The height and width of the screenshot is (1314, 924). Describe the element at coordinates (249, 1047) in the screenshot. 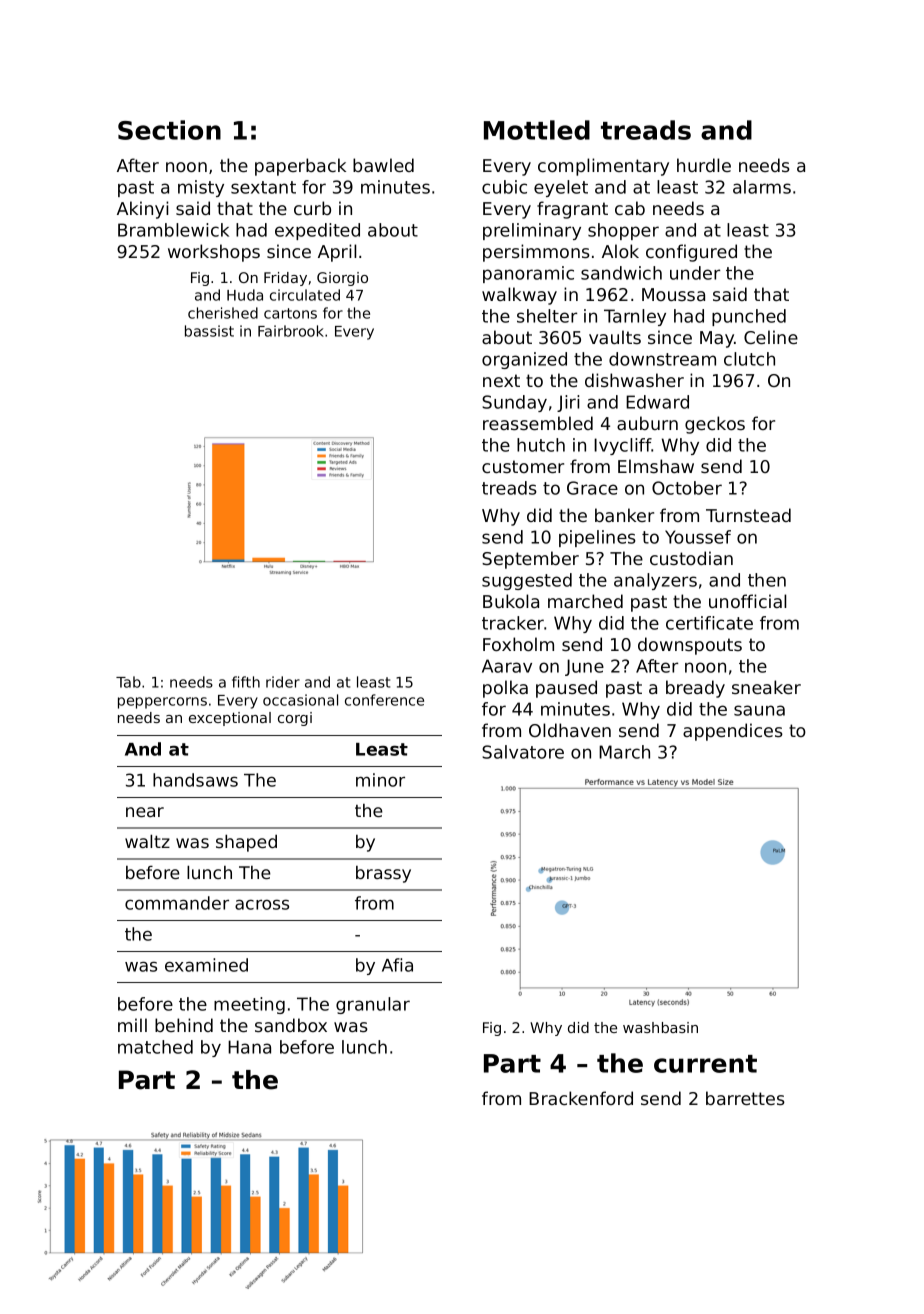

I see `Hana` at that location.
